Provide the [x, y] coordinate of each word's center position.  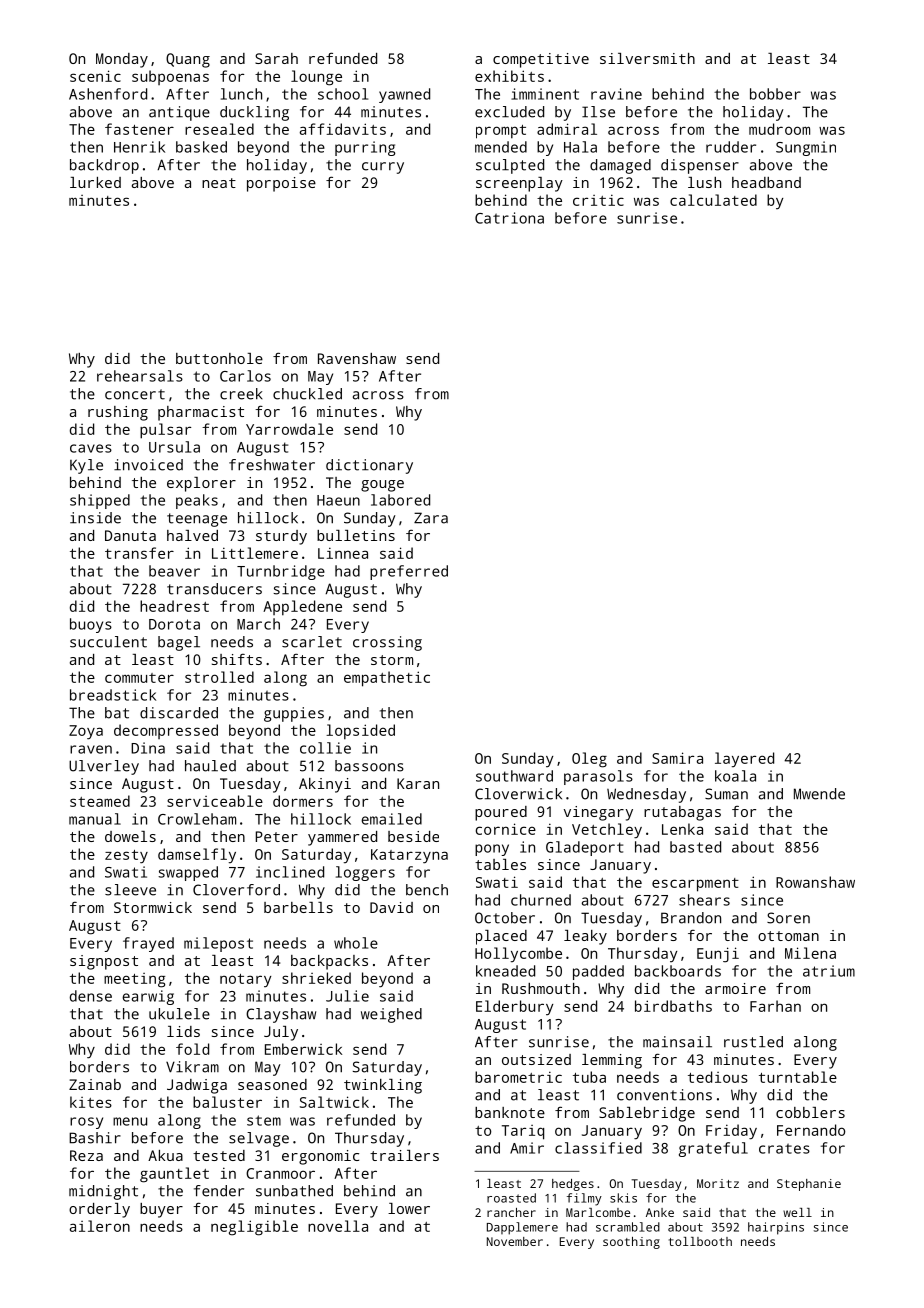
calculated [713, 200]
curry [383, 168]
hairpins [776, 1228]
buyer [161, 1210]
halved [192, 535]
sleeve [130, 890]
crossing [387, 643]
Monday [122, 60]
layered [744, 760]
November [515, 1241]
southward [514, 776]
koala [735, 776]
